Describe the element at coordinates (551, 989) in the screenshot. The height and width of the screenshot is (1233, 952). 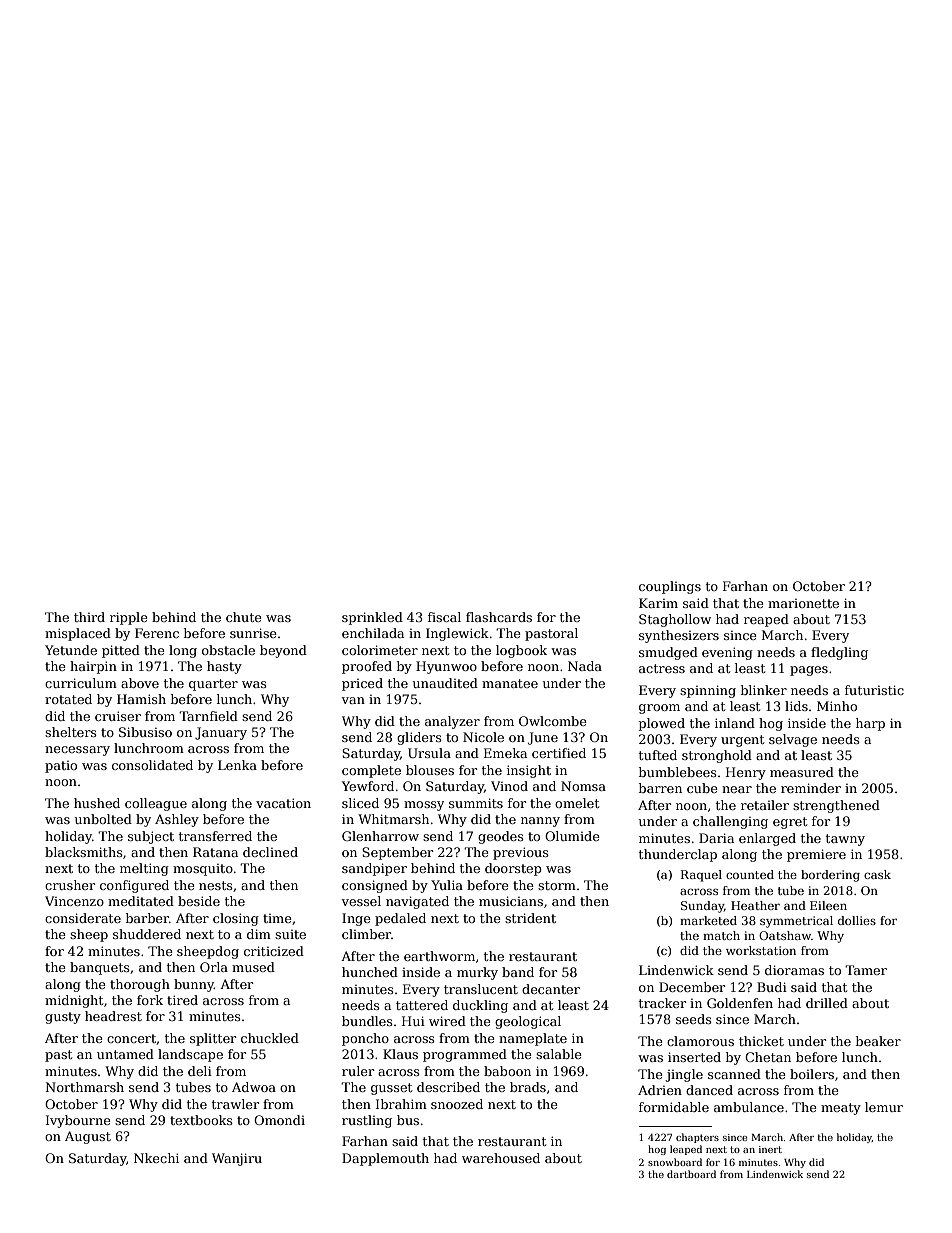
I see `decanter` at that location.
